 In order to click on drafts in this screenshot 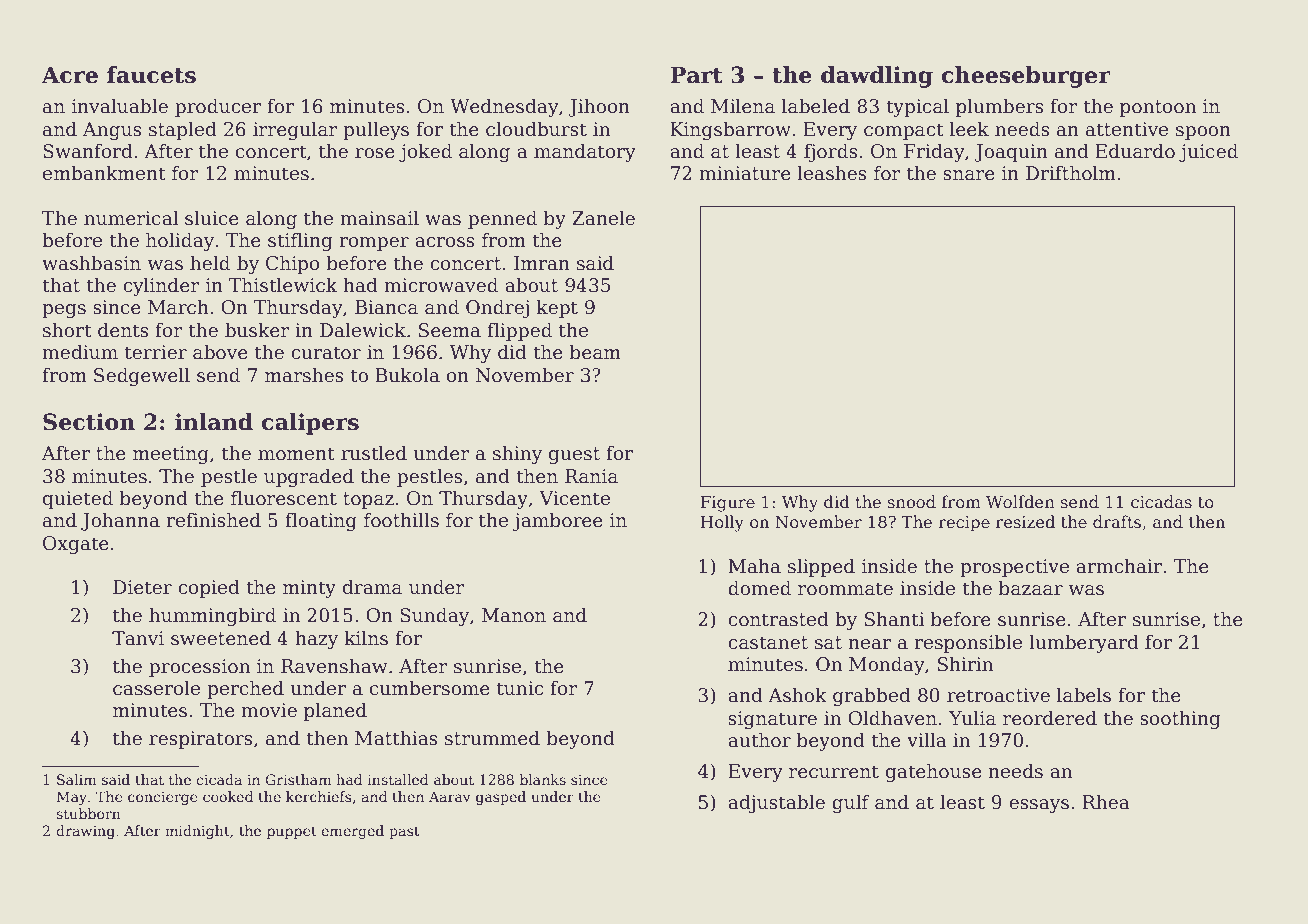, I will do `click(1117, 522)`.
